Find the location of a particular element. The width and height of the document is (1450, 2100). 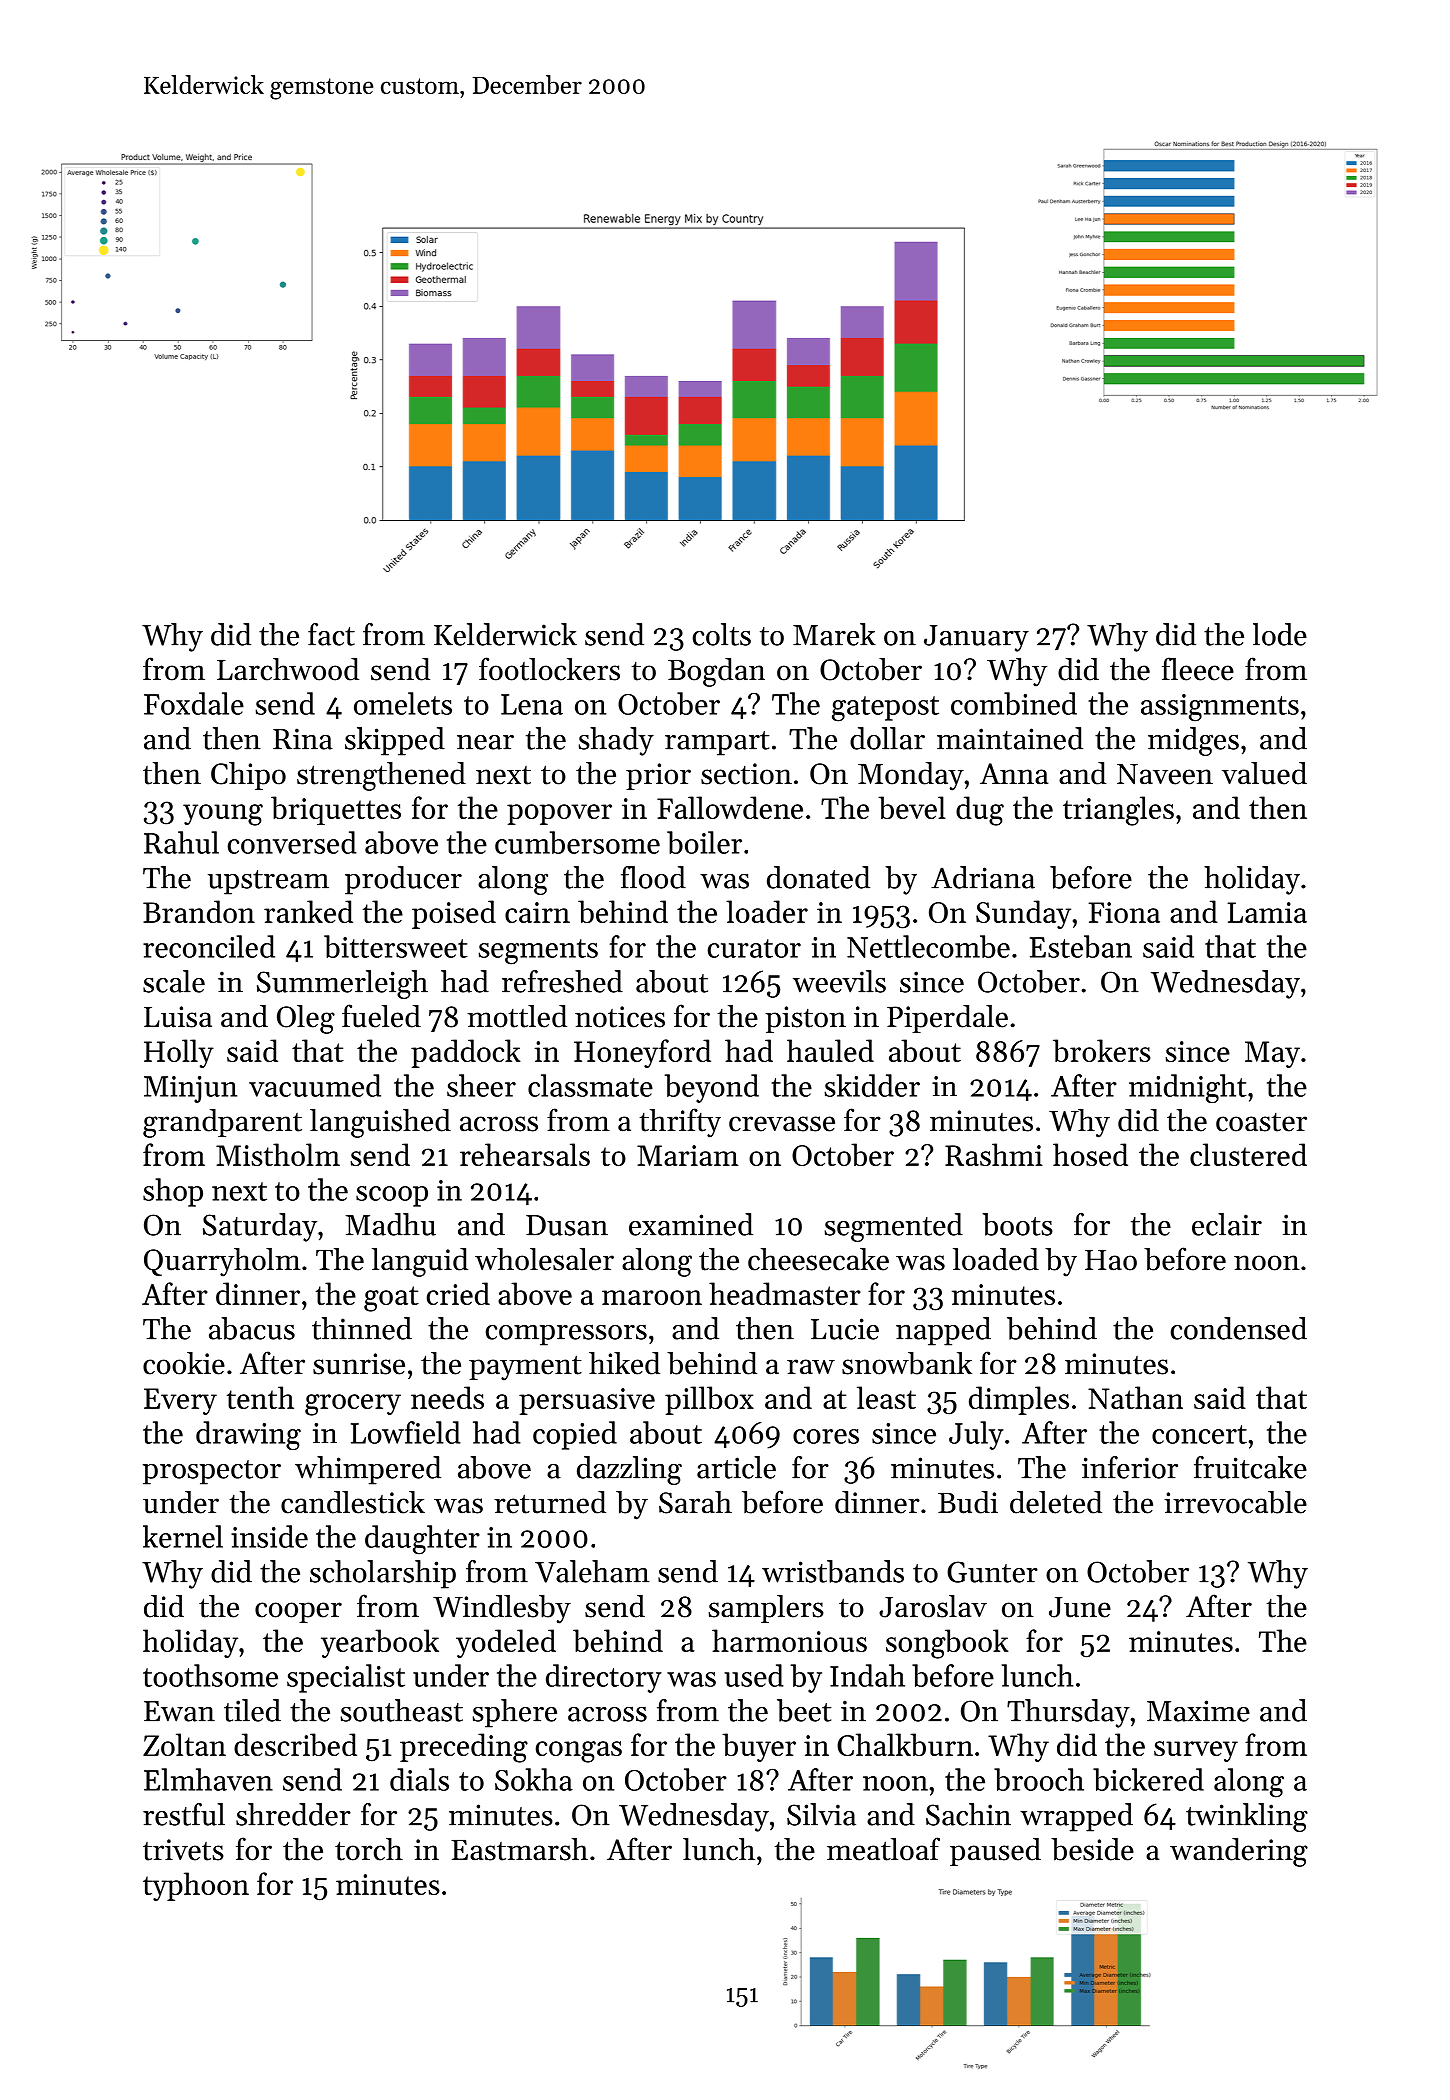

shop is located at coordinates (173, 1192).
